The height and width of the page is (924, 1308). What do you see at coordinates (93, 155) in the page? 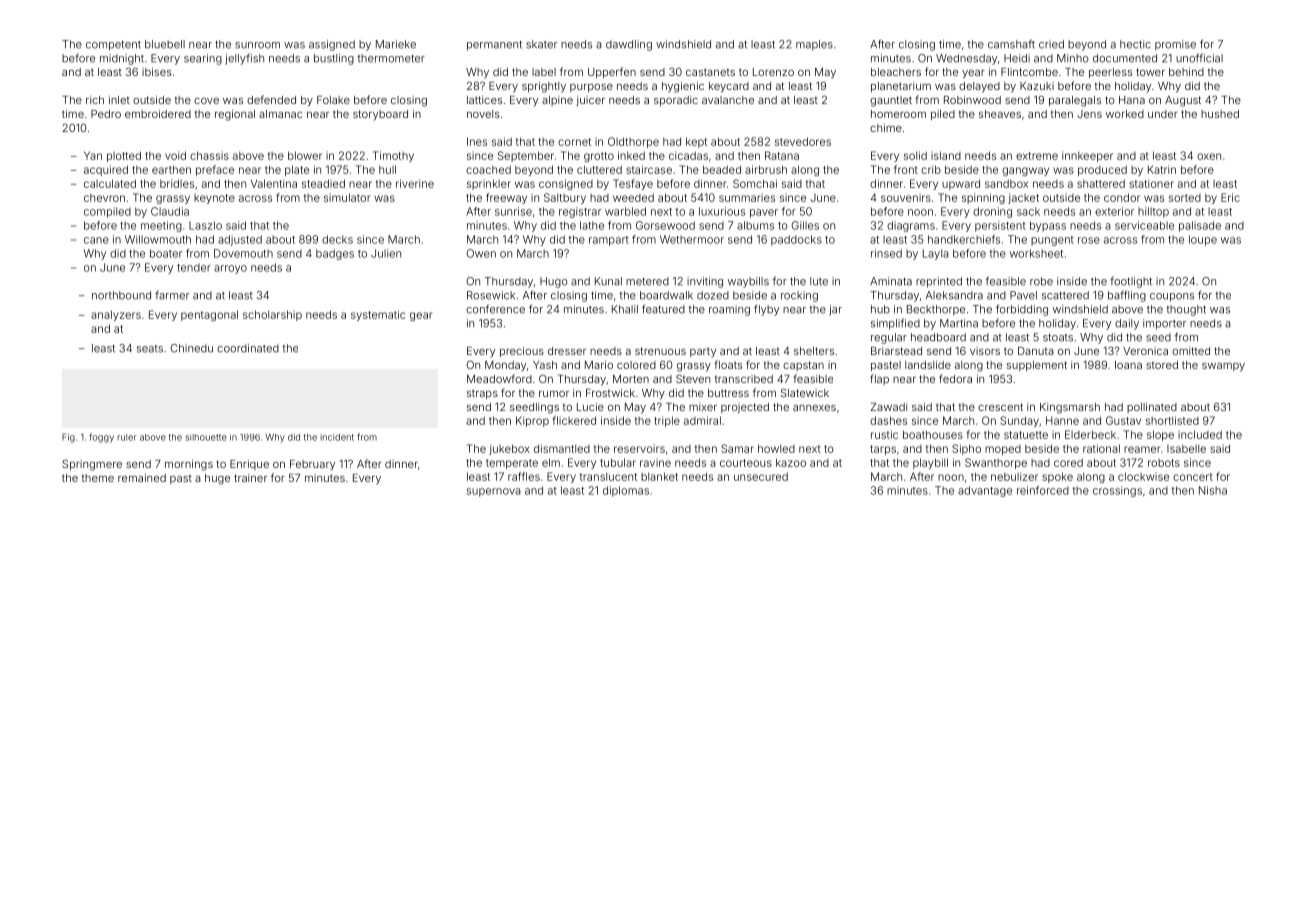
I see `Yan` at bounding box center [93, 155].
